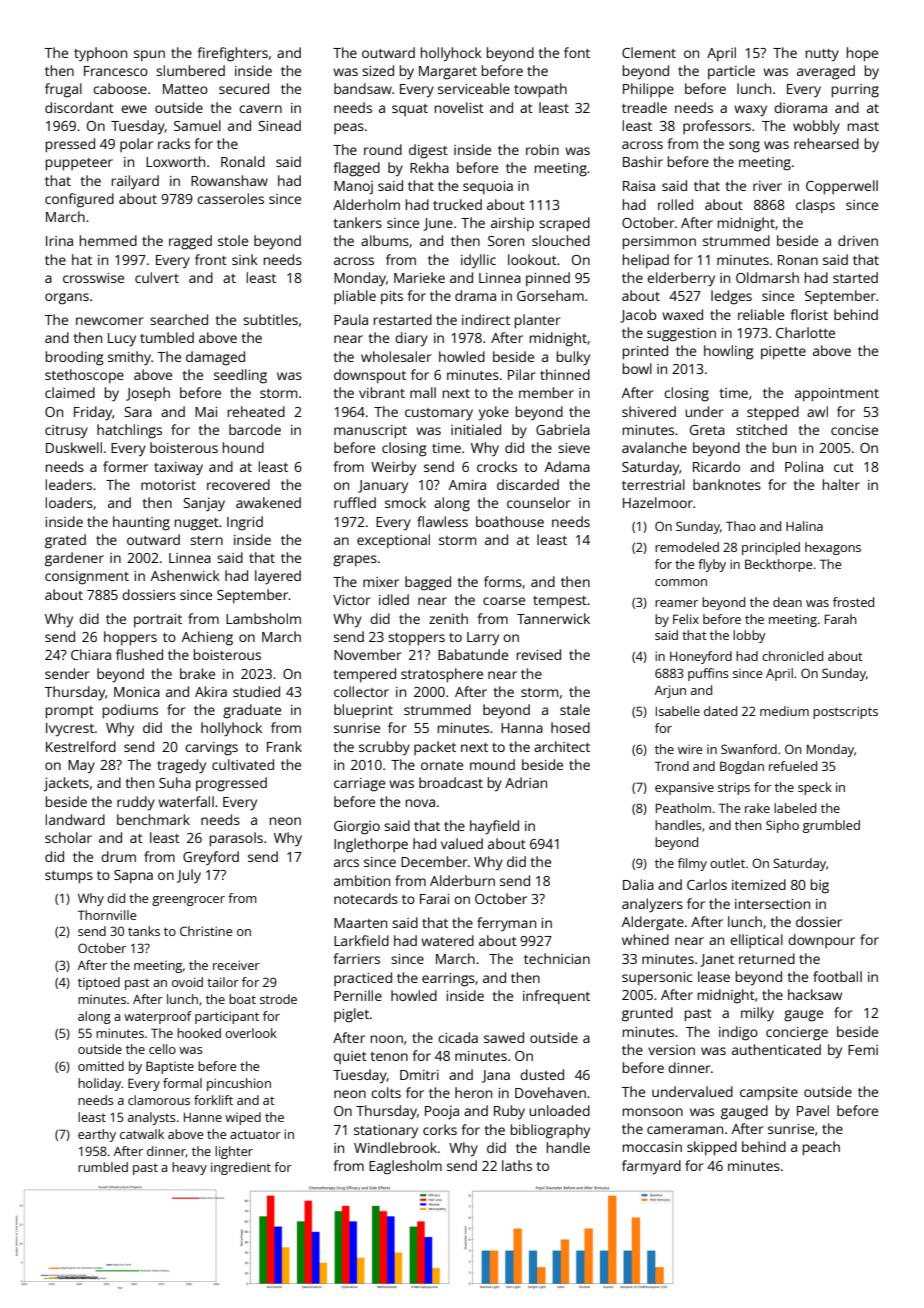 The image size is (924, 1308). I want to click on skipped, so click(712, 1148).
